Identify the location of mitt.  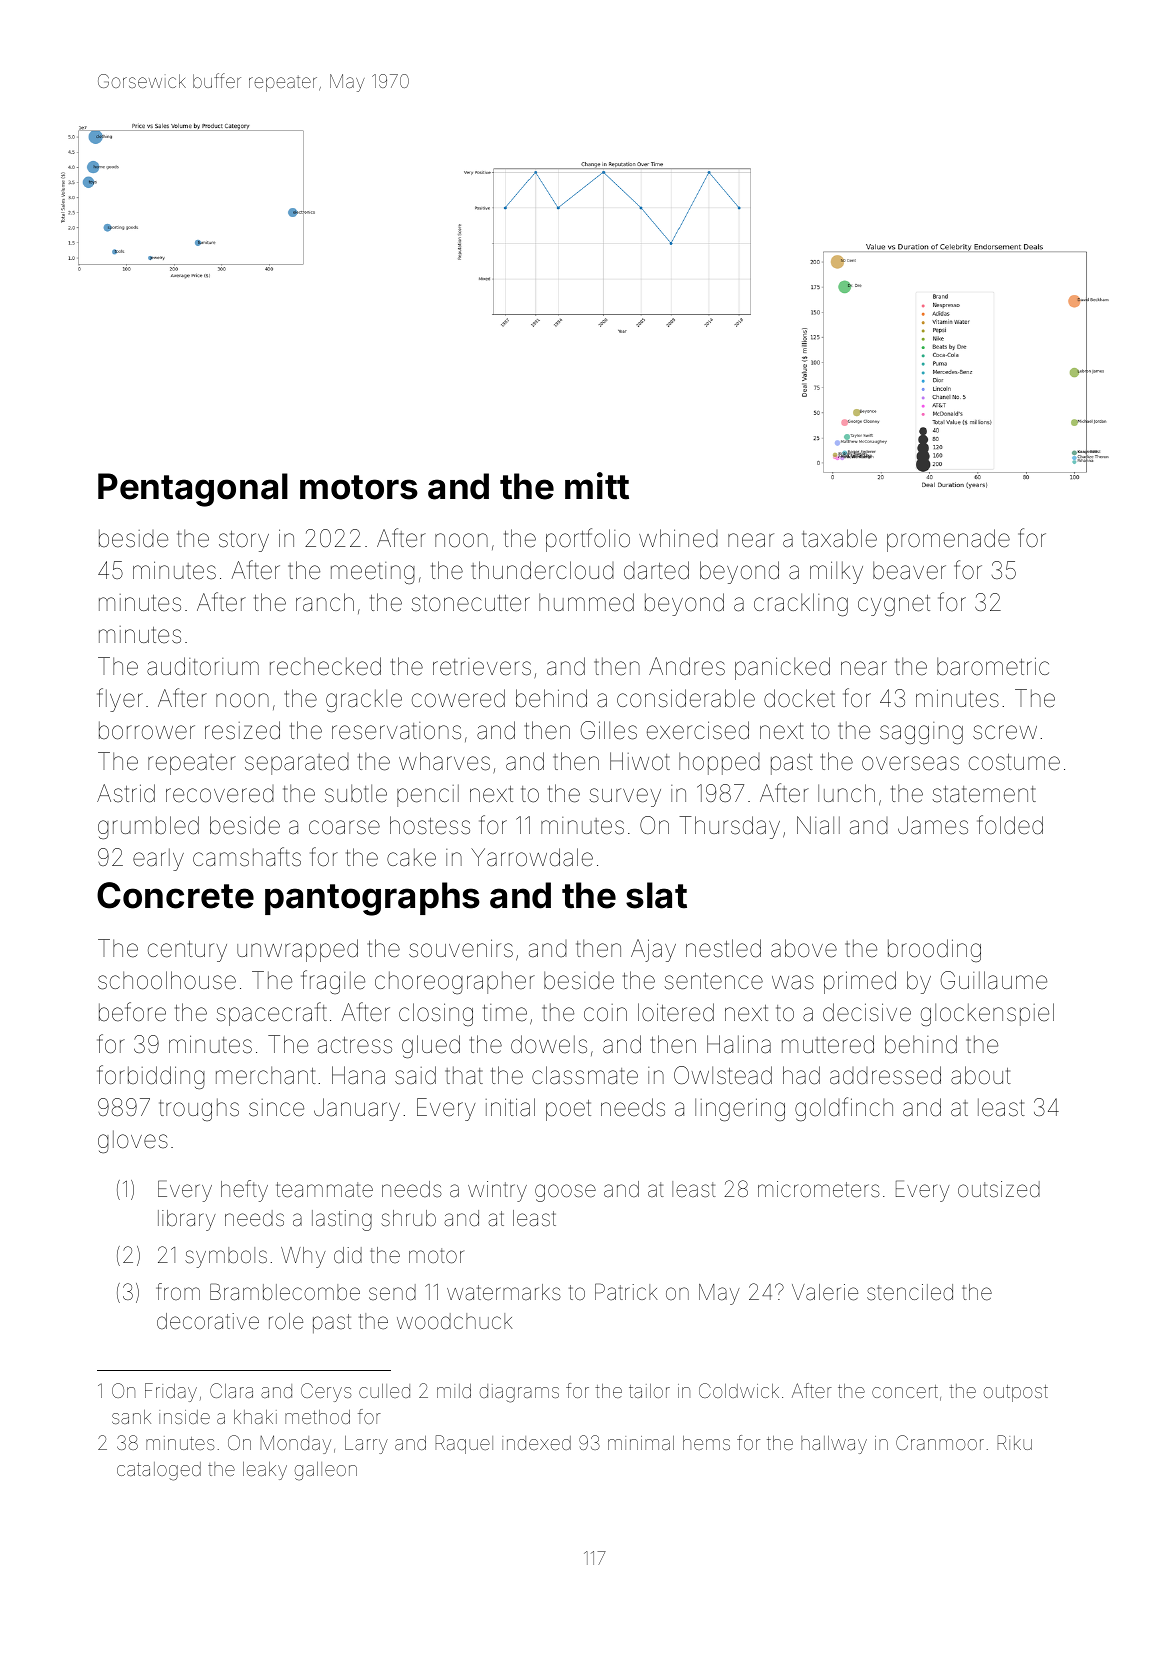
(597, 486).
